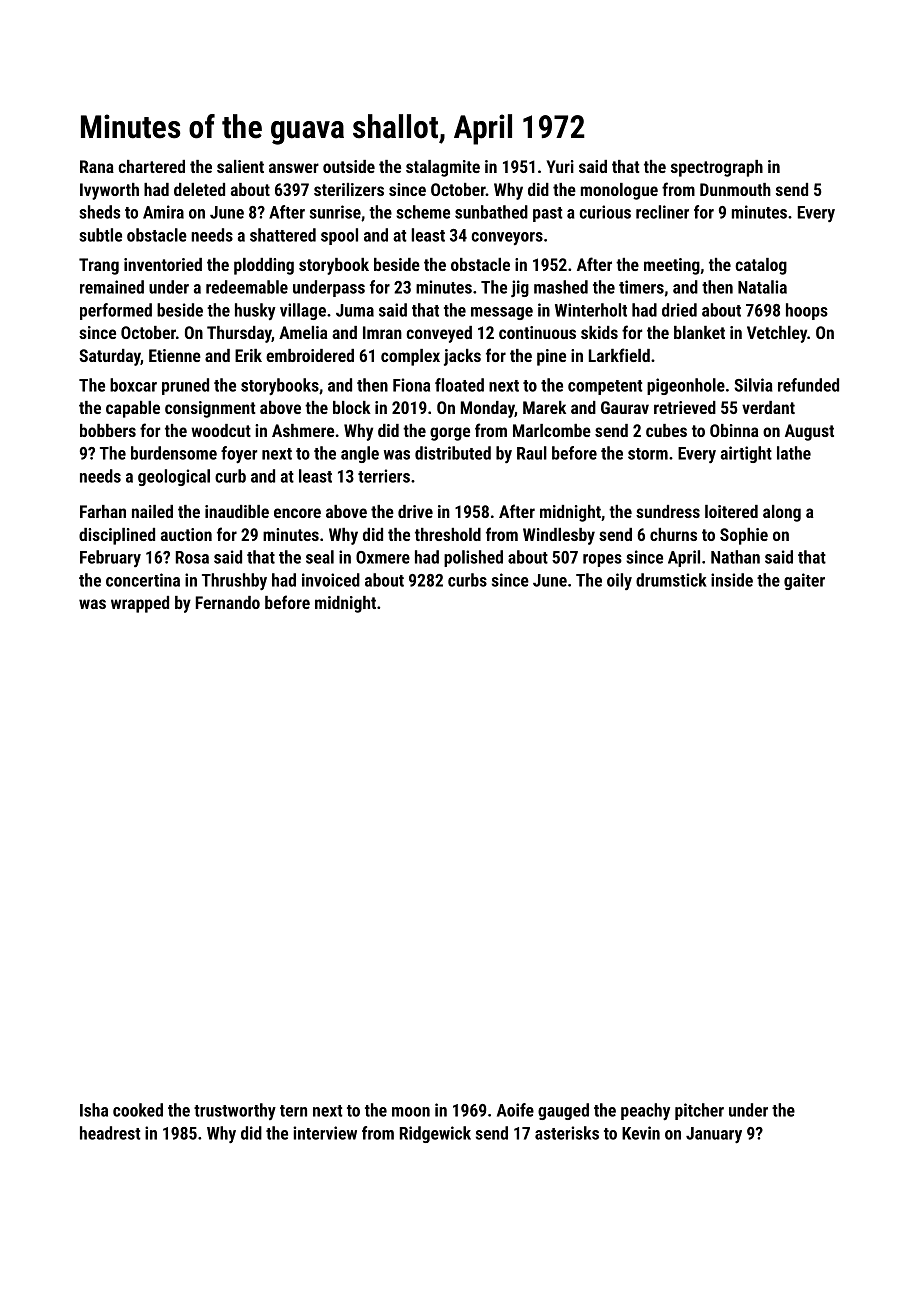 Image resolution: width=924 pixels, height=1311 pixels. Describe the element at coordinates (699, 1111) in the screenshot. I see `pitcher` at that location.
